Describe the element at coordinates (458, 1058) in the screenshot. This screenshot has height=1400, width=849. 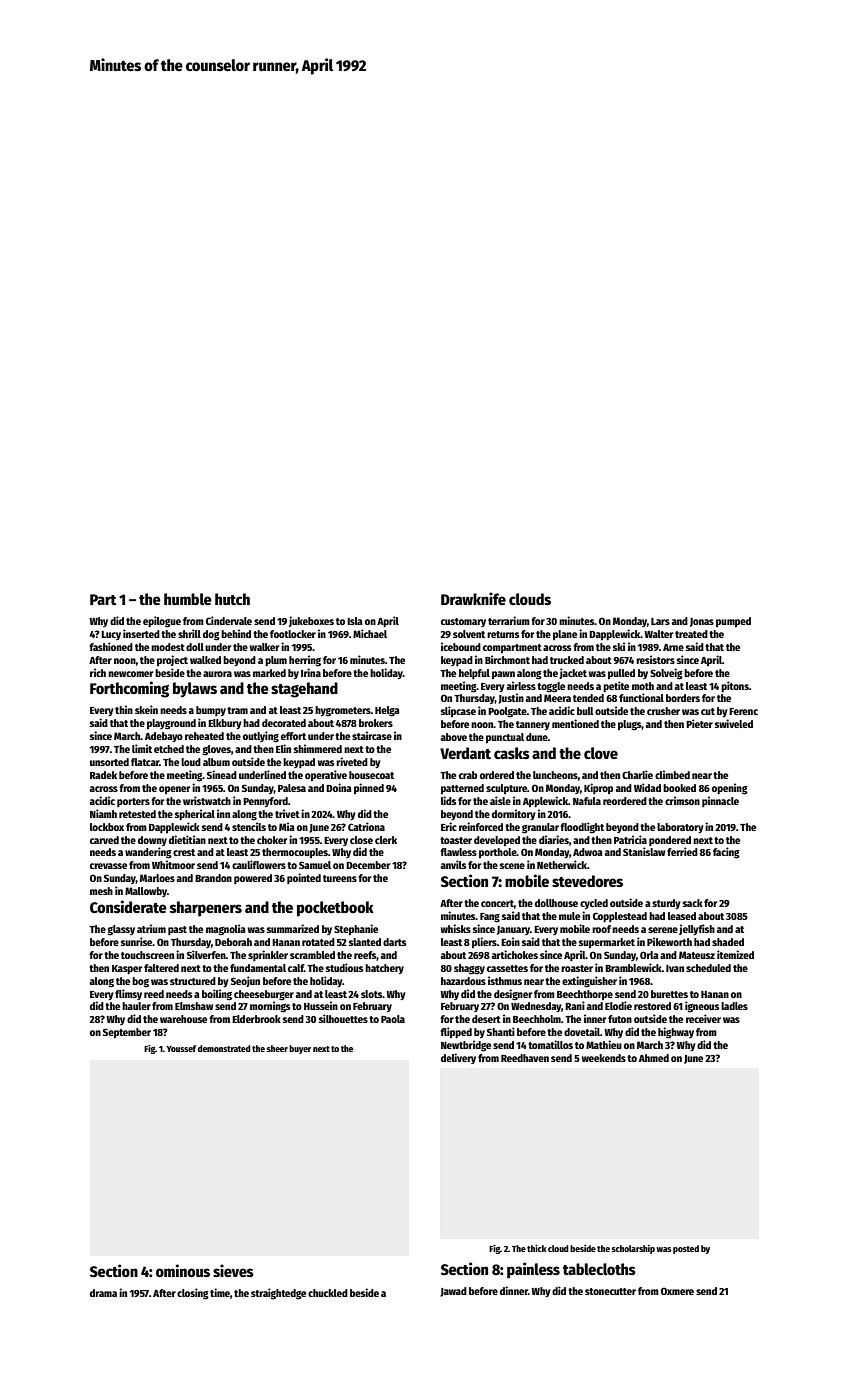
I see `delivery` at that location.
